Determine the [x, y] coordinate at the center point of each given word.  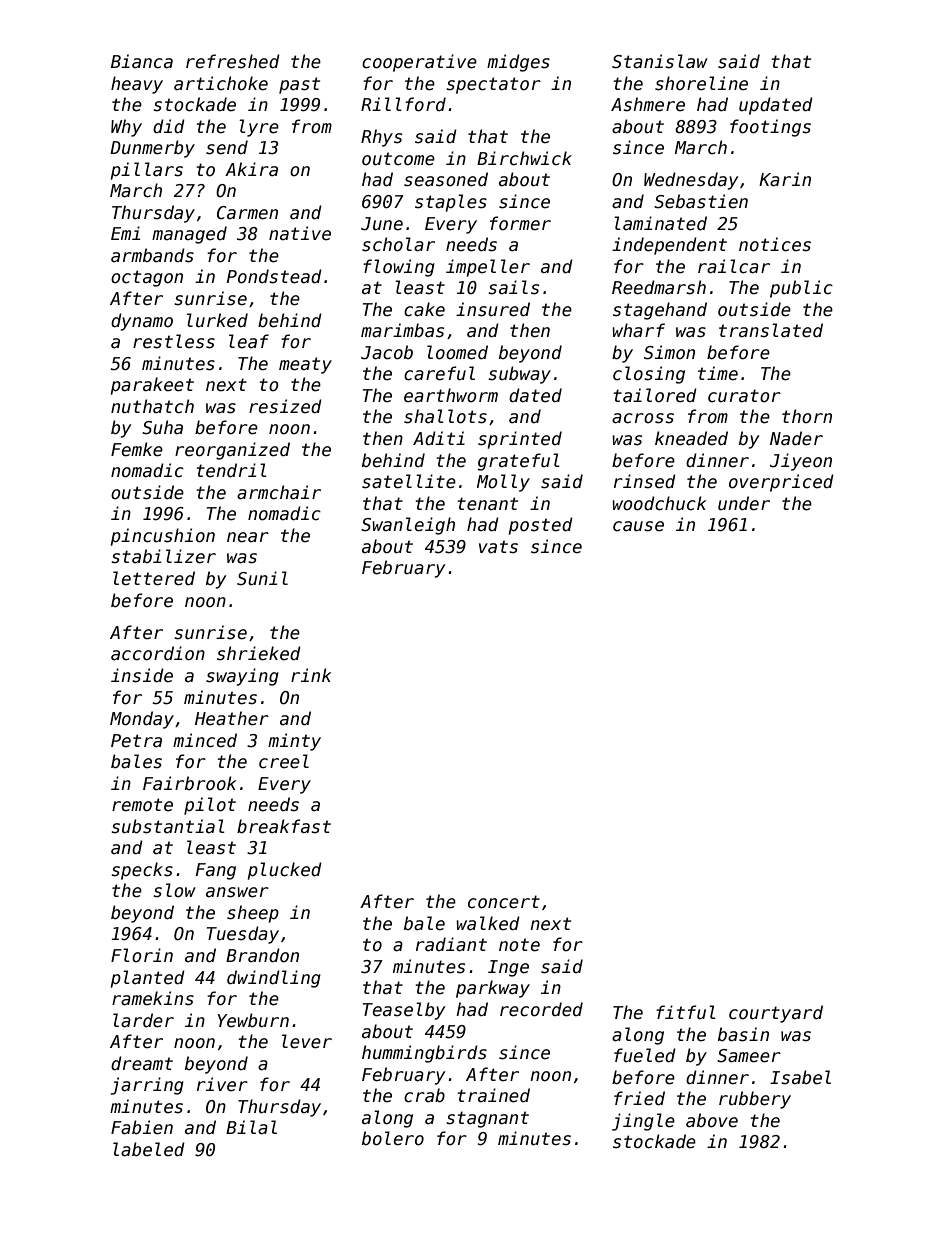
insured [493, 309]
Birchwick [524, 158]
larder [143, 1020]
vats [498, 547]
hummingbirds [424, 1054]
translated [771, 330]
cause [638, 526]
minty [294, 742]
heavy [137, 85]
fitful [686, 1012]
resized [285, 406]
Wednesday [691, 181]
